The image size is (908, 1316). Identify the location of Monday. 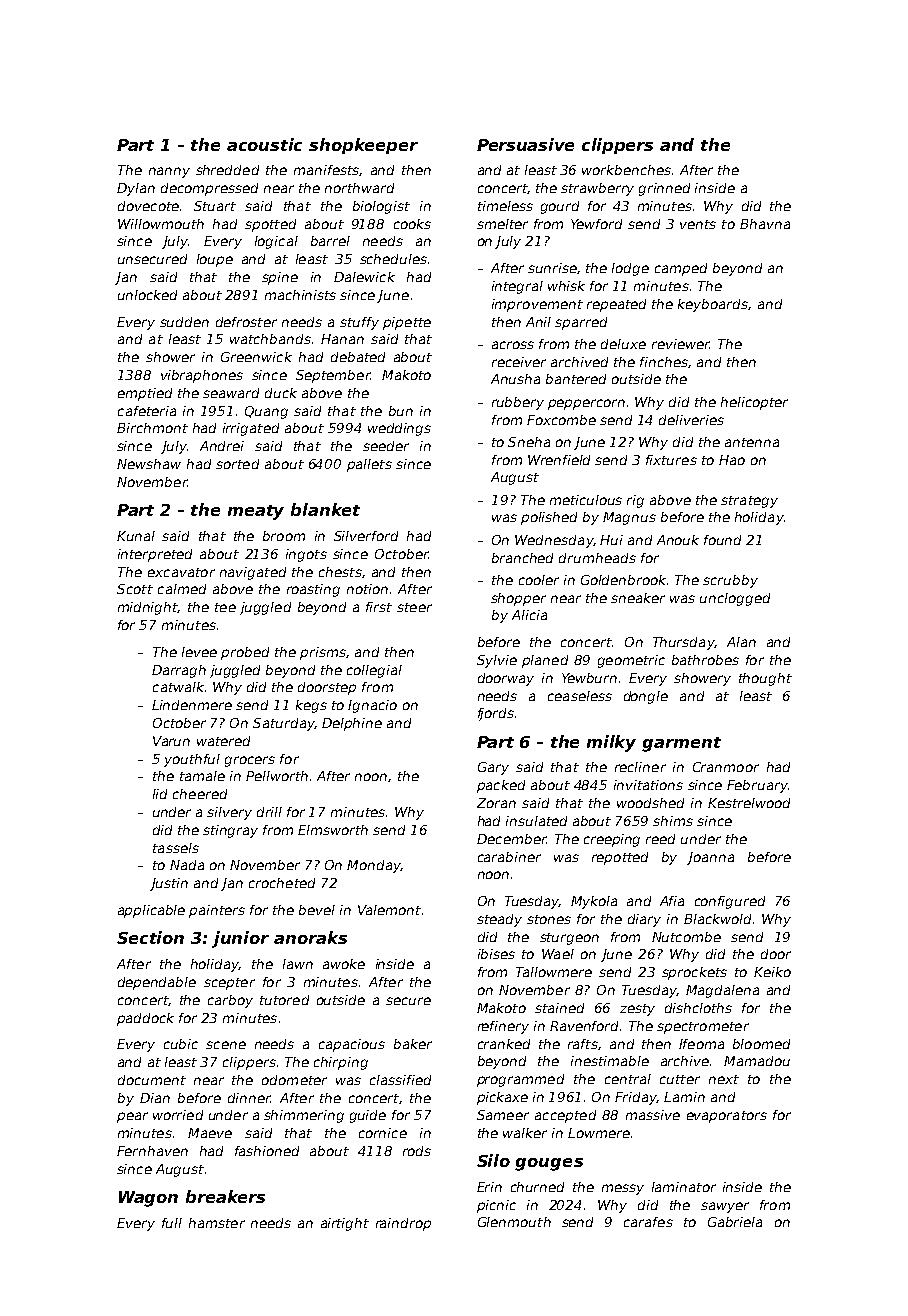
(374, 866).
